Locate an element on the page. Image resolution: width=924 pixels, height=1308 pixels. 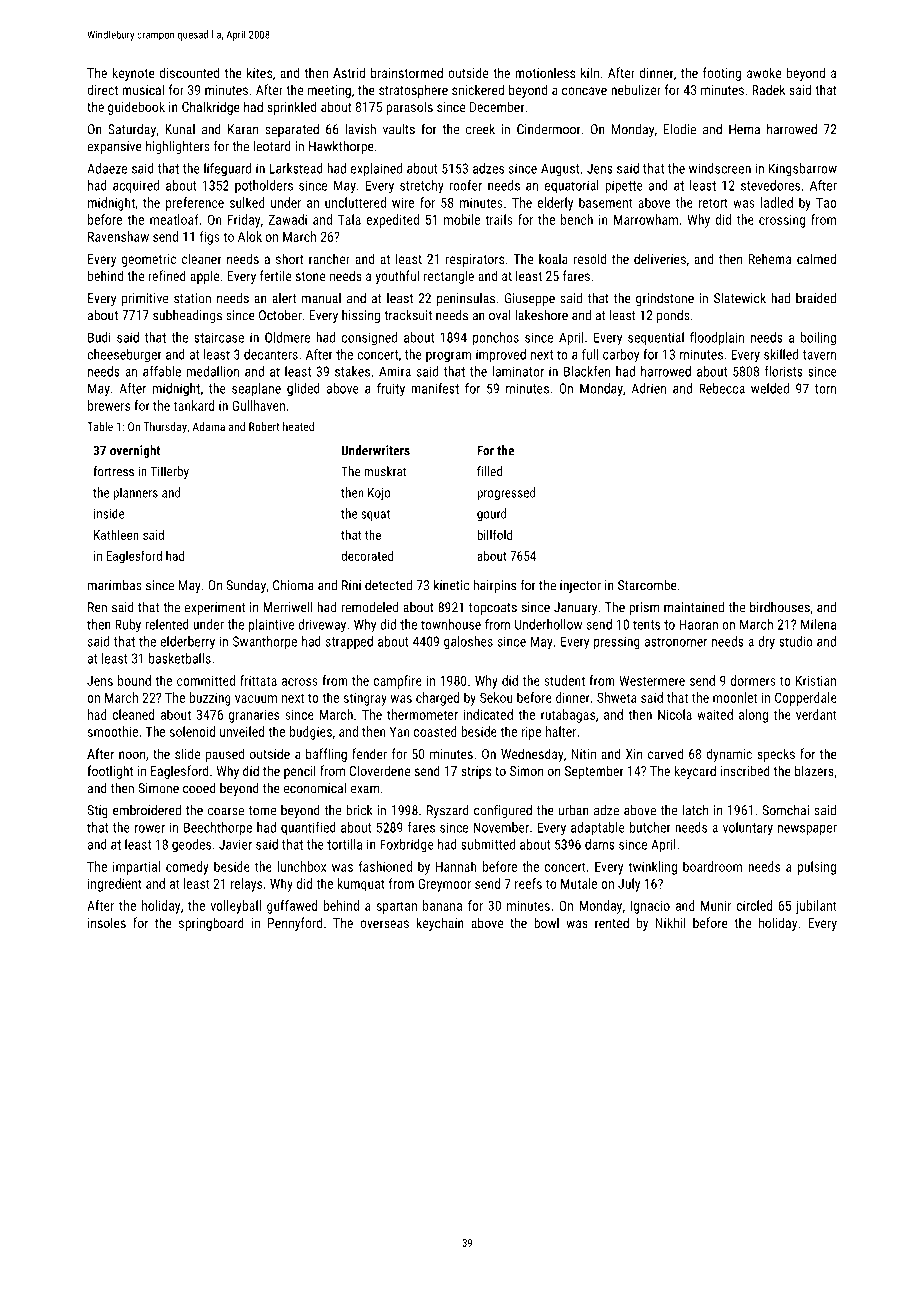
kites is located at coordinates (259, 72).
